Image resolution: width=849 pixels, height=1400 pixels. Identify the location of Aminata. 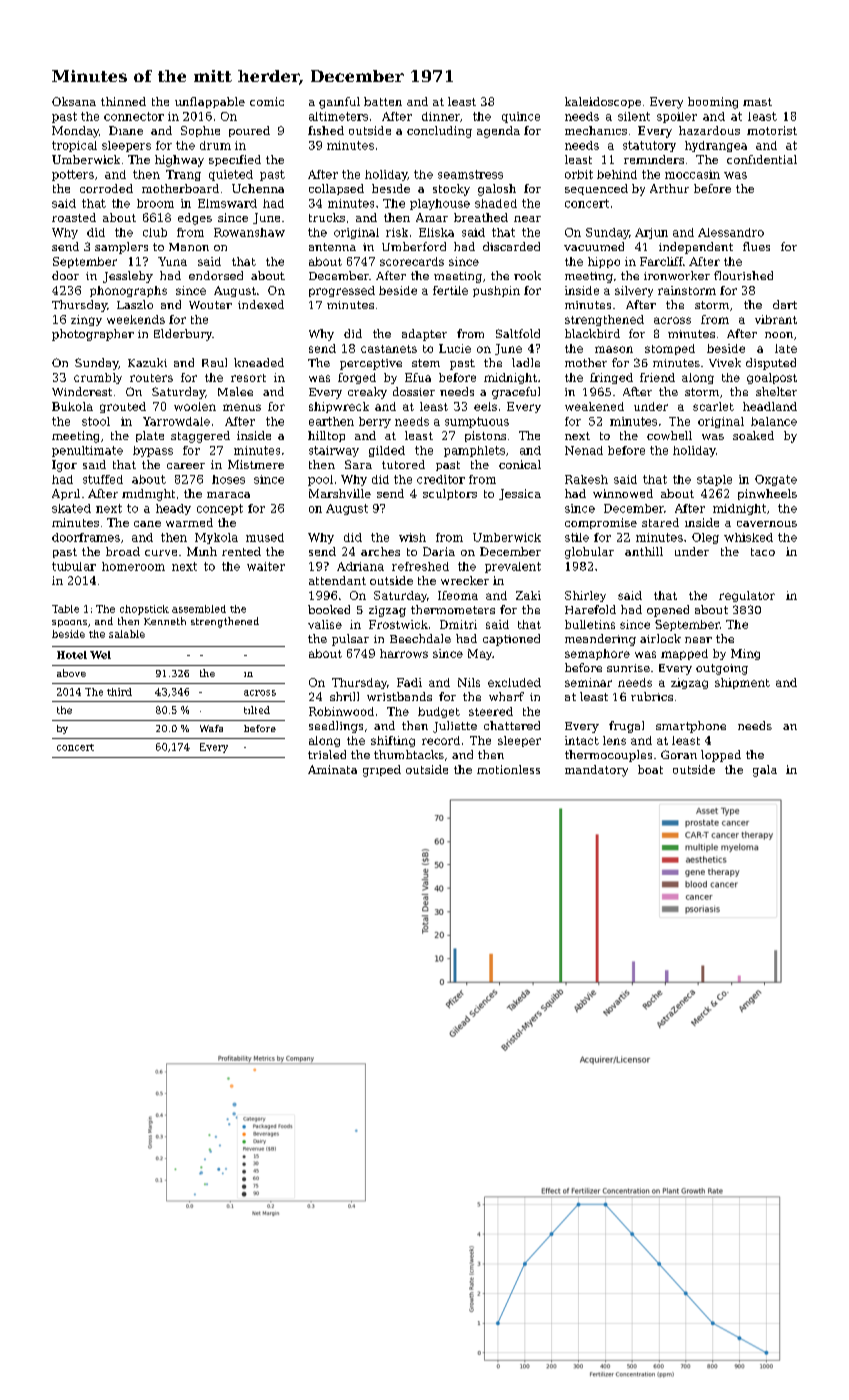
(332, 769).
